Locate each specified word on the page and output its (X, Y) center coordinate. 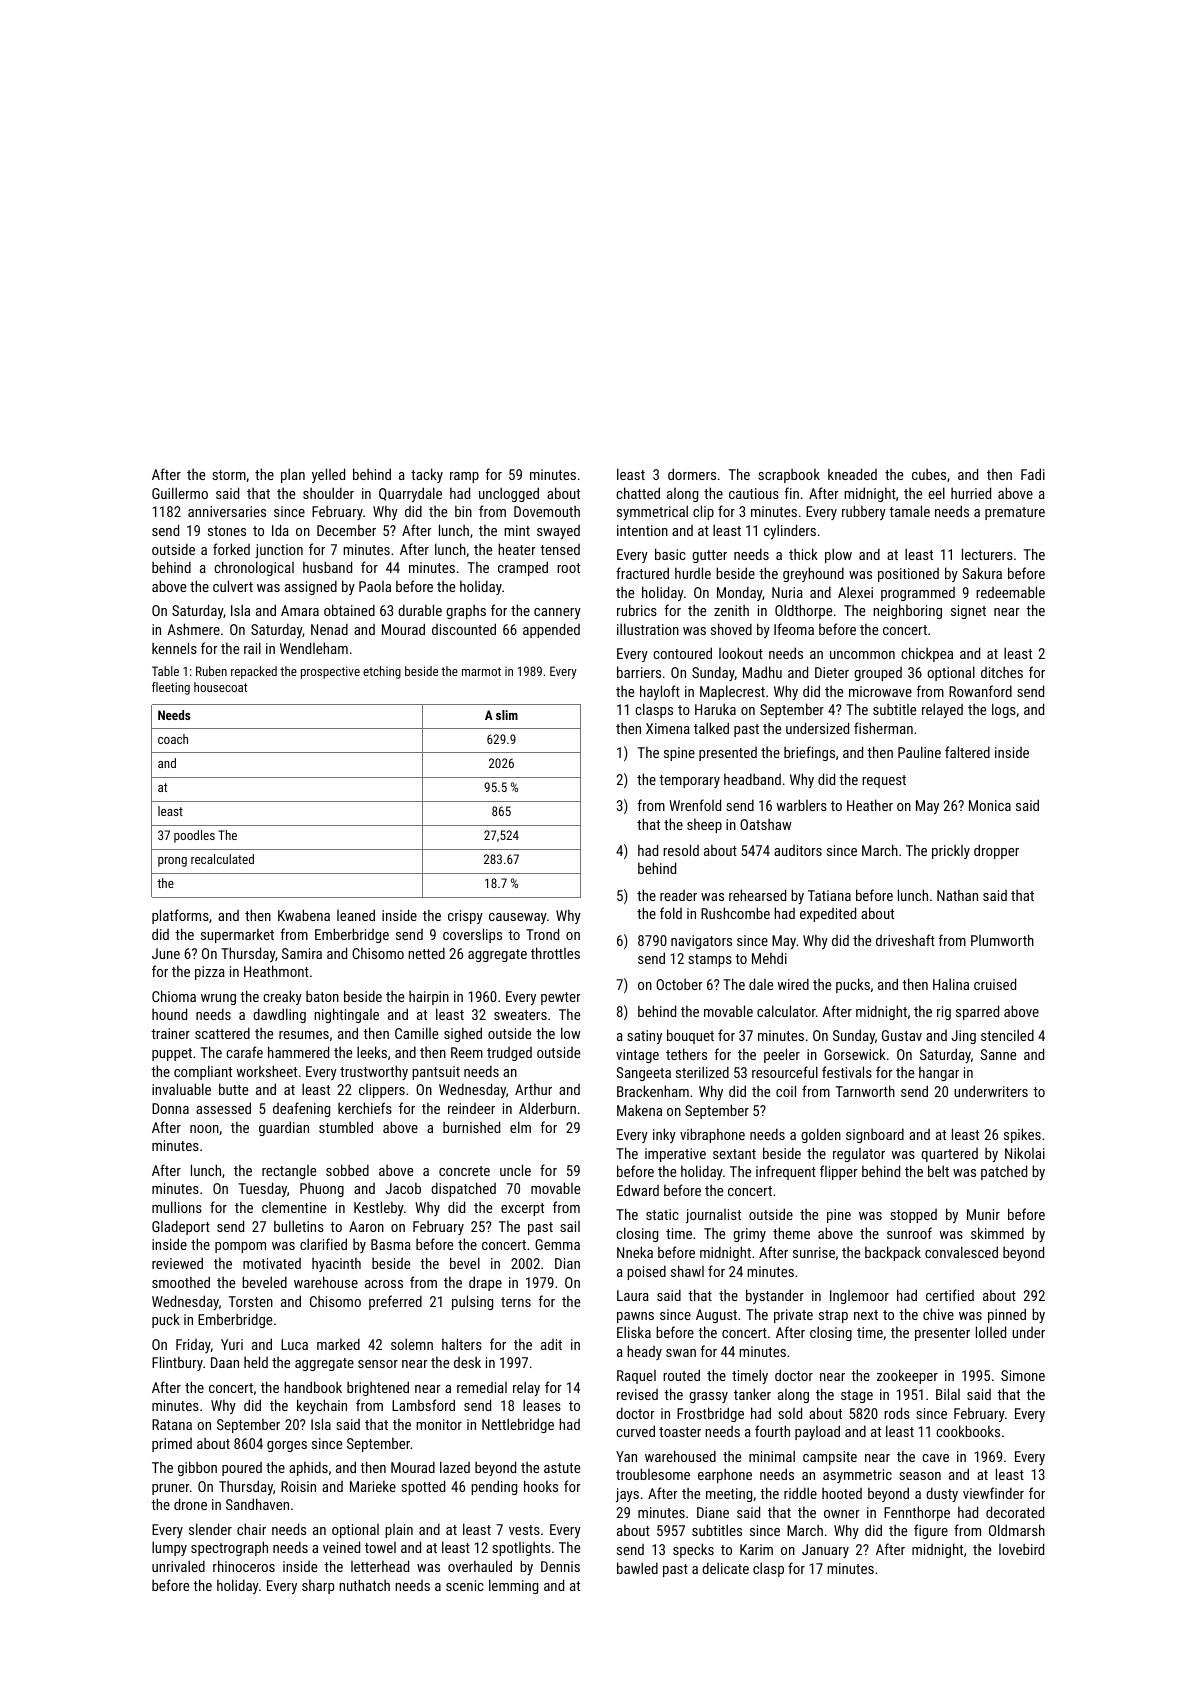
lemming (513, 1586)
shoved (731, 629)
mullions (177, 1207)
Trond (542, 934)
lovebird (1021, 1549)
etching (382, 672)
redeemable (1010, 592)
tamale (909, 511)
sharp (318, 1587)
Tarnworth (865, 1091)
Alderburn (547, 1108)
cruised (995, 984)
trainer (170, 1033)
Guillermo (180, 493)
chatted (638, 493)
